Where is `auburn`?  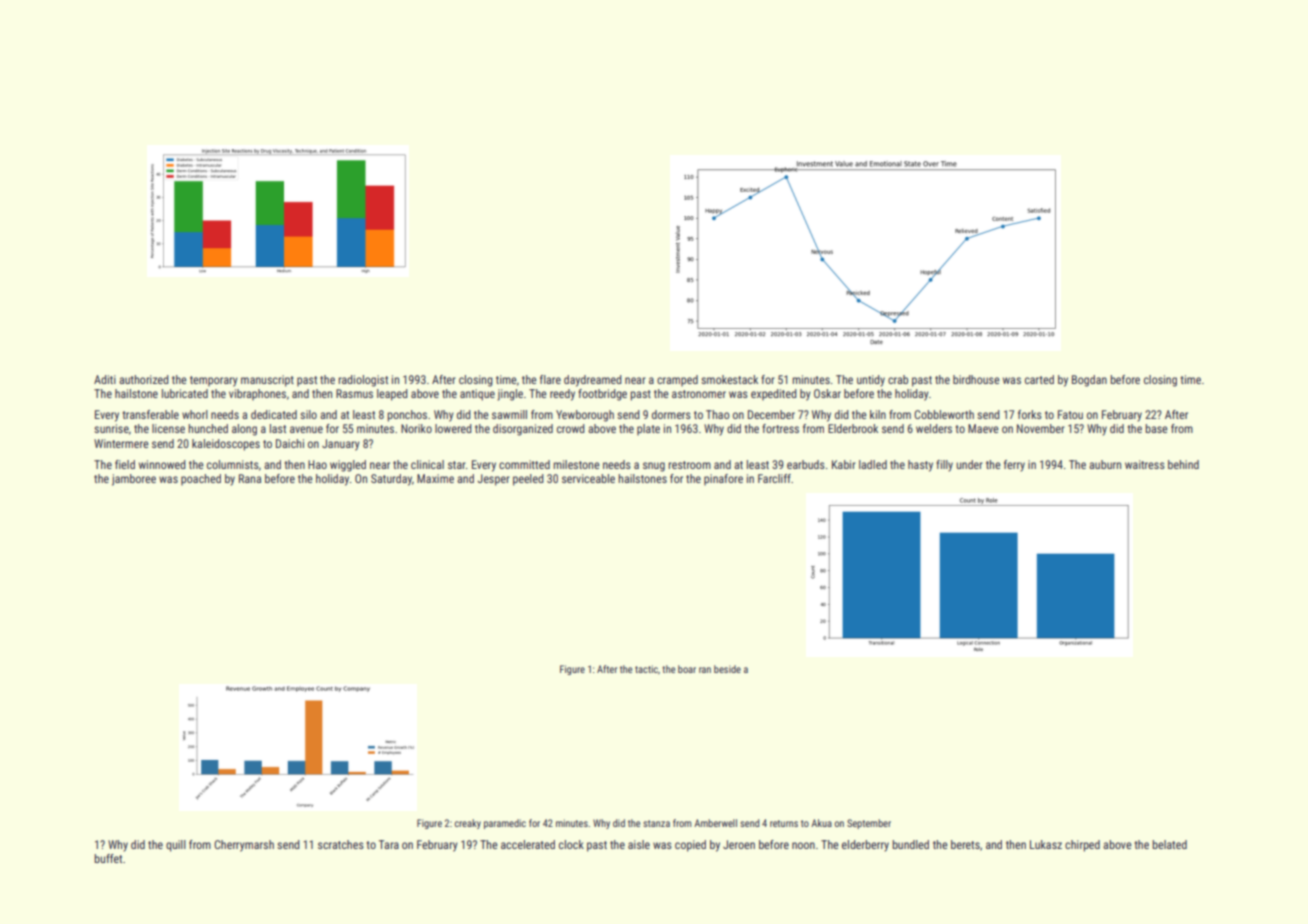 auburn is located at coordinates (1105, 464).
